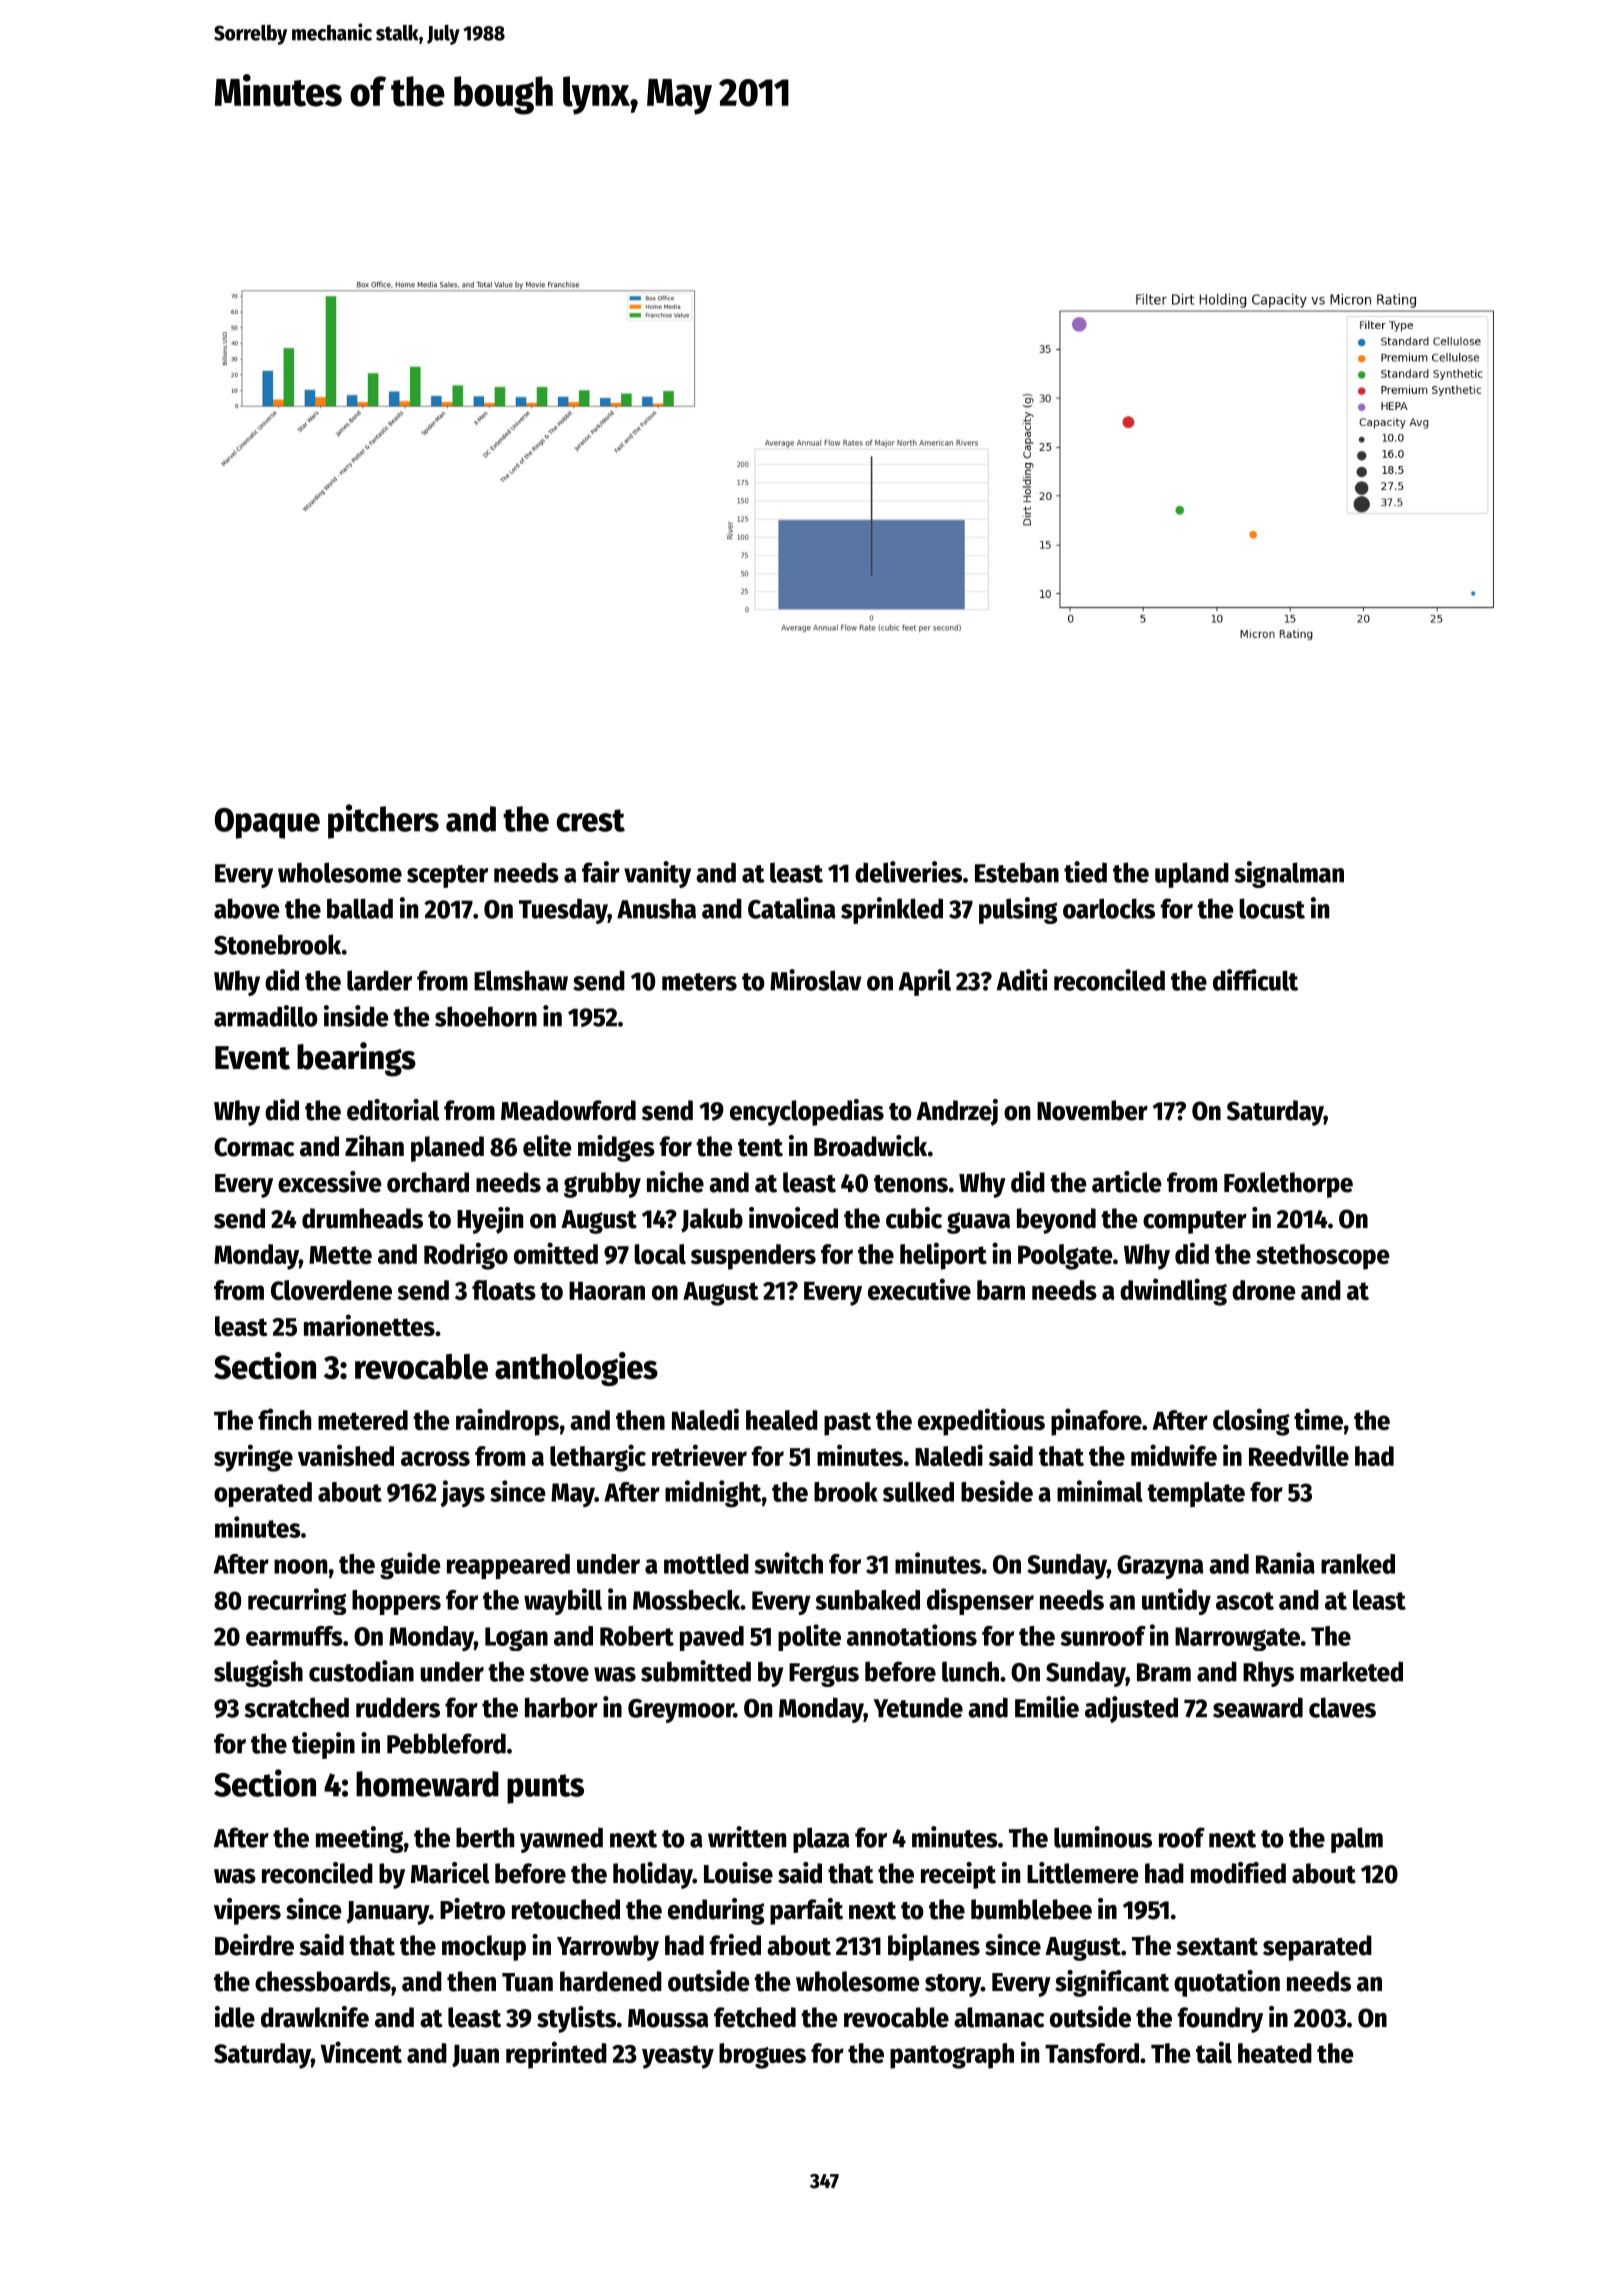 This page has width=1620, height=2292. What do you see at coordinates (252, 1058) in the page?
I see `Event` at bounding box center [252, 1058].
